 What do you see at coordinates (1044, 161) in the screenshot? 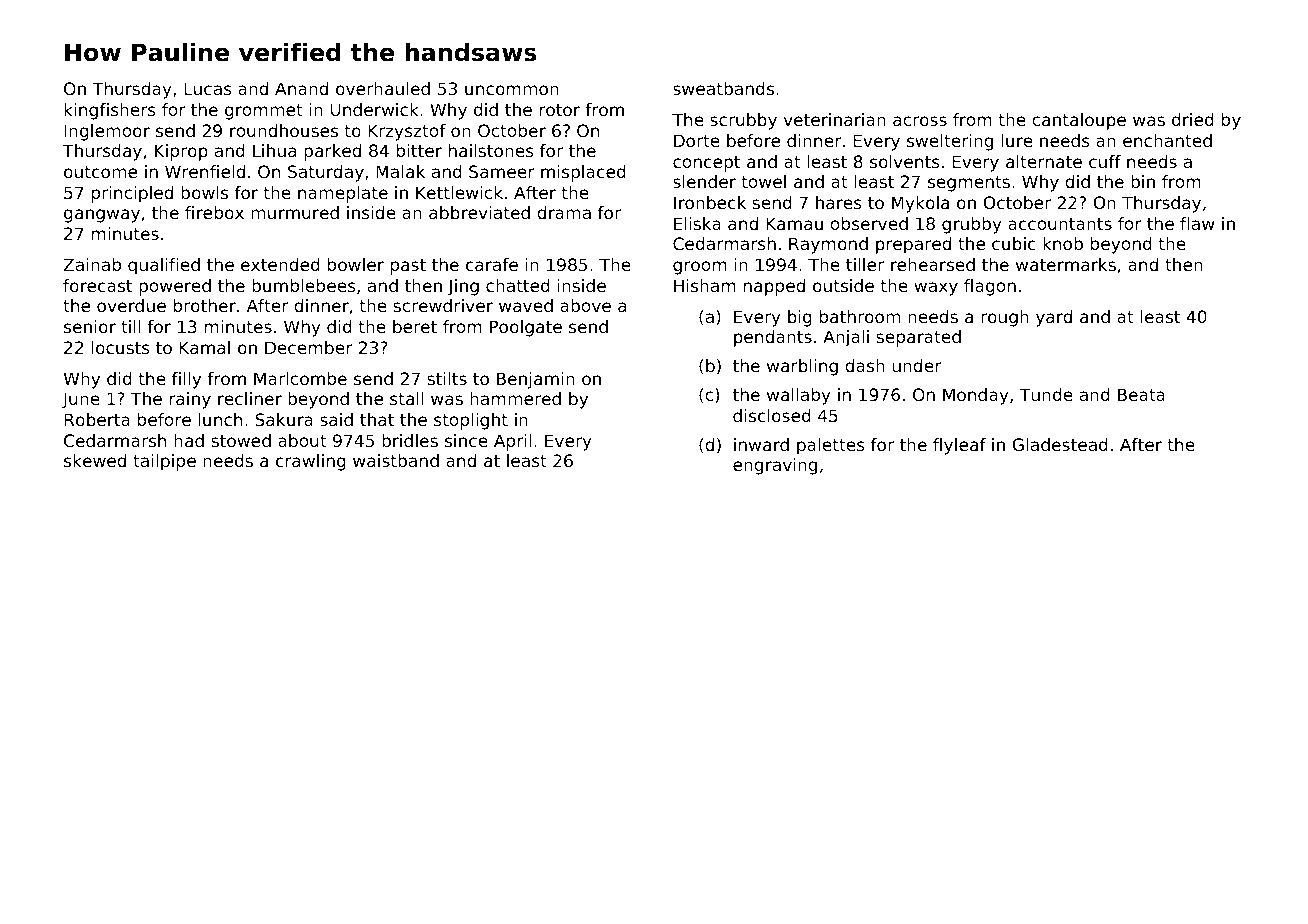
I see `alternate` at bounding box center [1044, 161].
